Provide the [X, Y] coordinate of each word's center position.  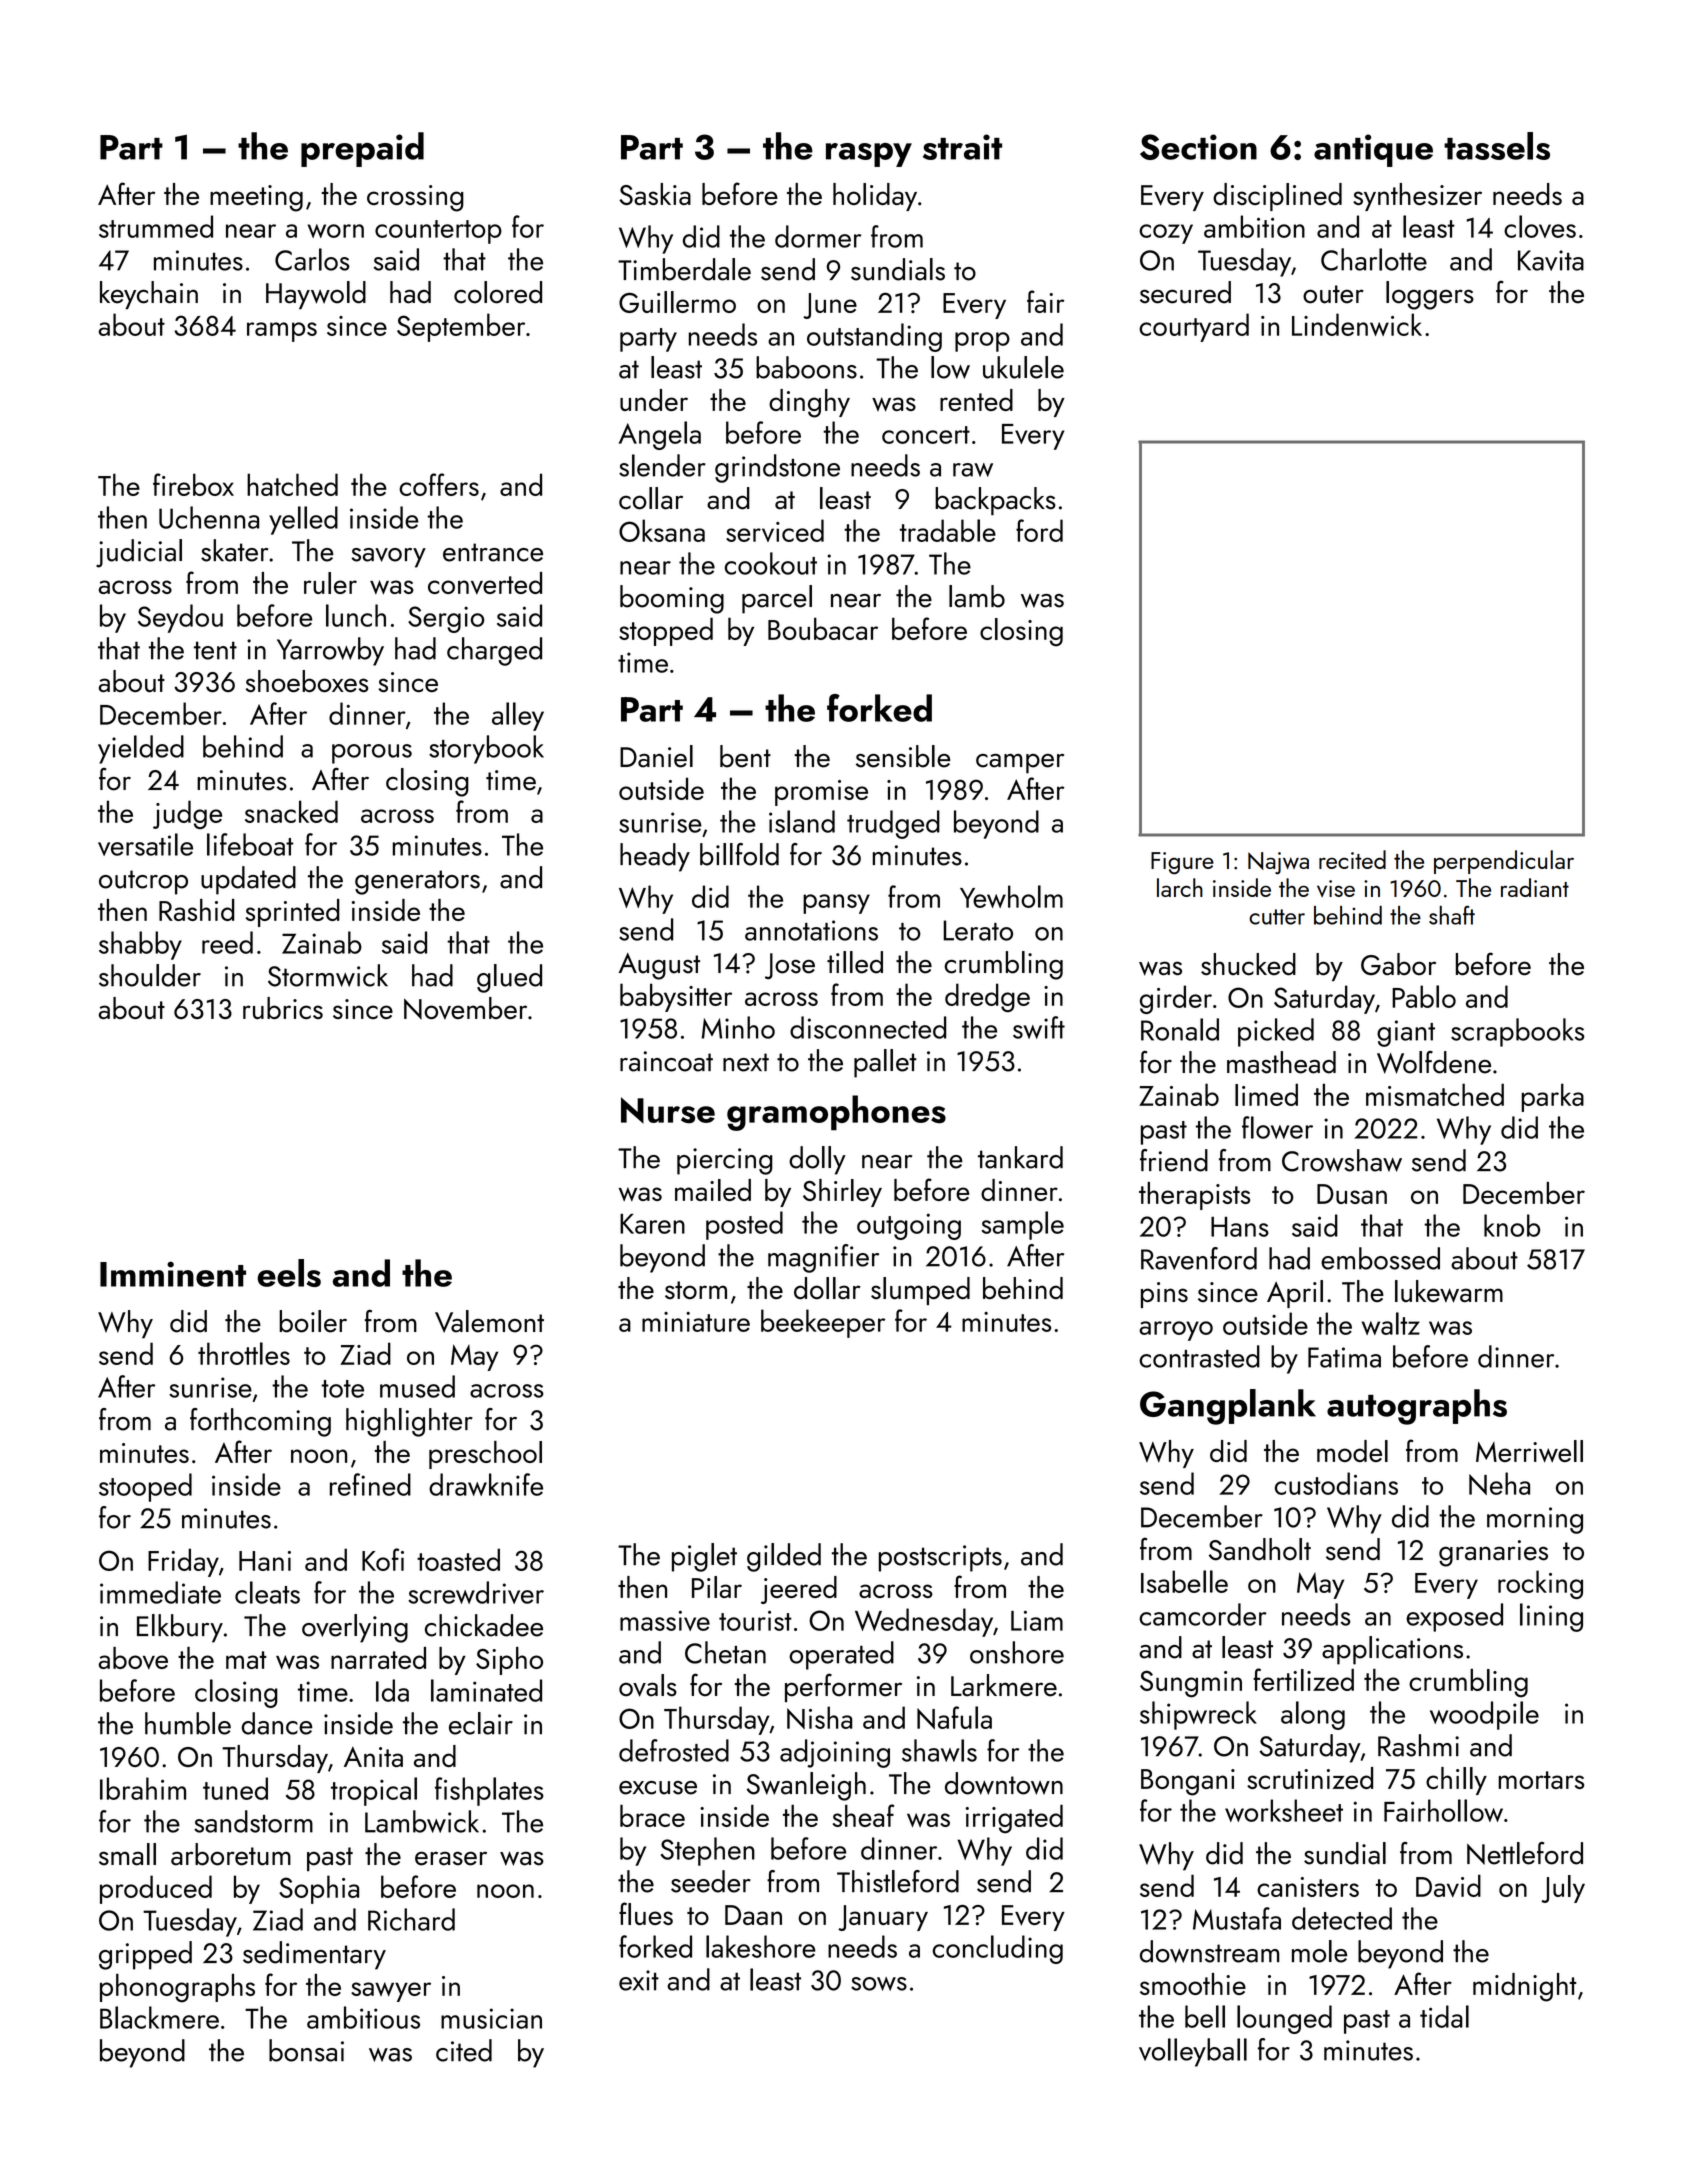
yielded [141, 749]
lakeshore [761, 1946]
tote [342, 1389]
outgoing [909, 1226]
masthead [1281, 1062]
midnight [1525, 1987]
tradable [948, 530]
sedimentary [314, 1955]
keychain [149, 295]
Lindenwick [1357, 324]
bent [745, 756]
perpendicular [1504, 862]
